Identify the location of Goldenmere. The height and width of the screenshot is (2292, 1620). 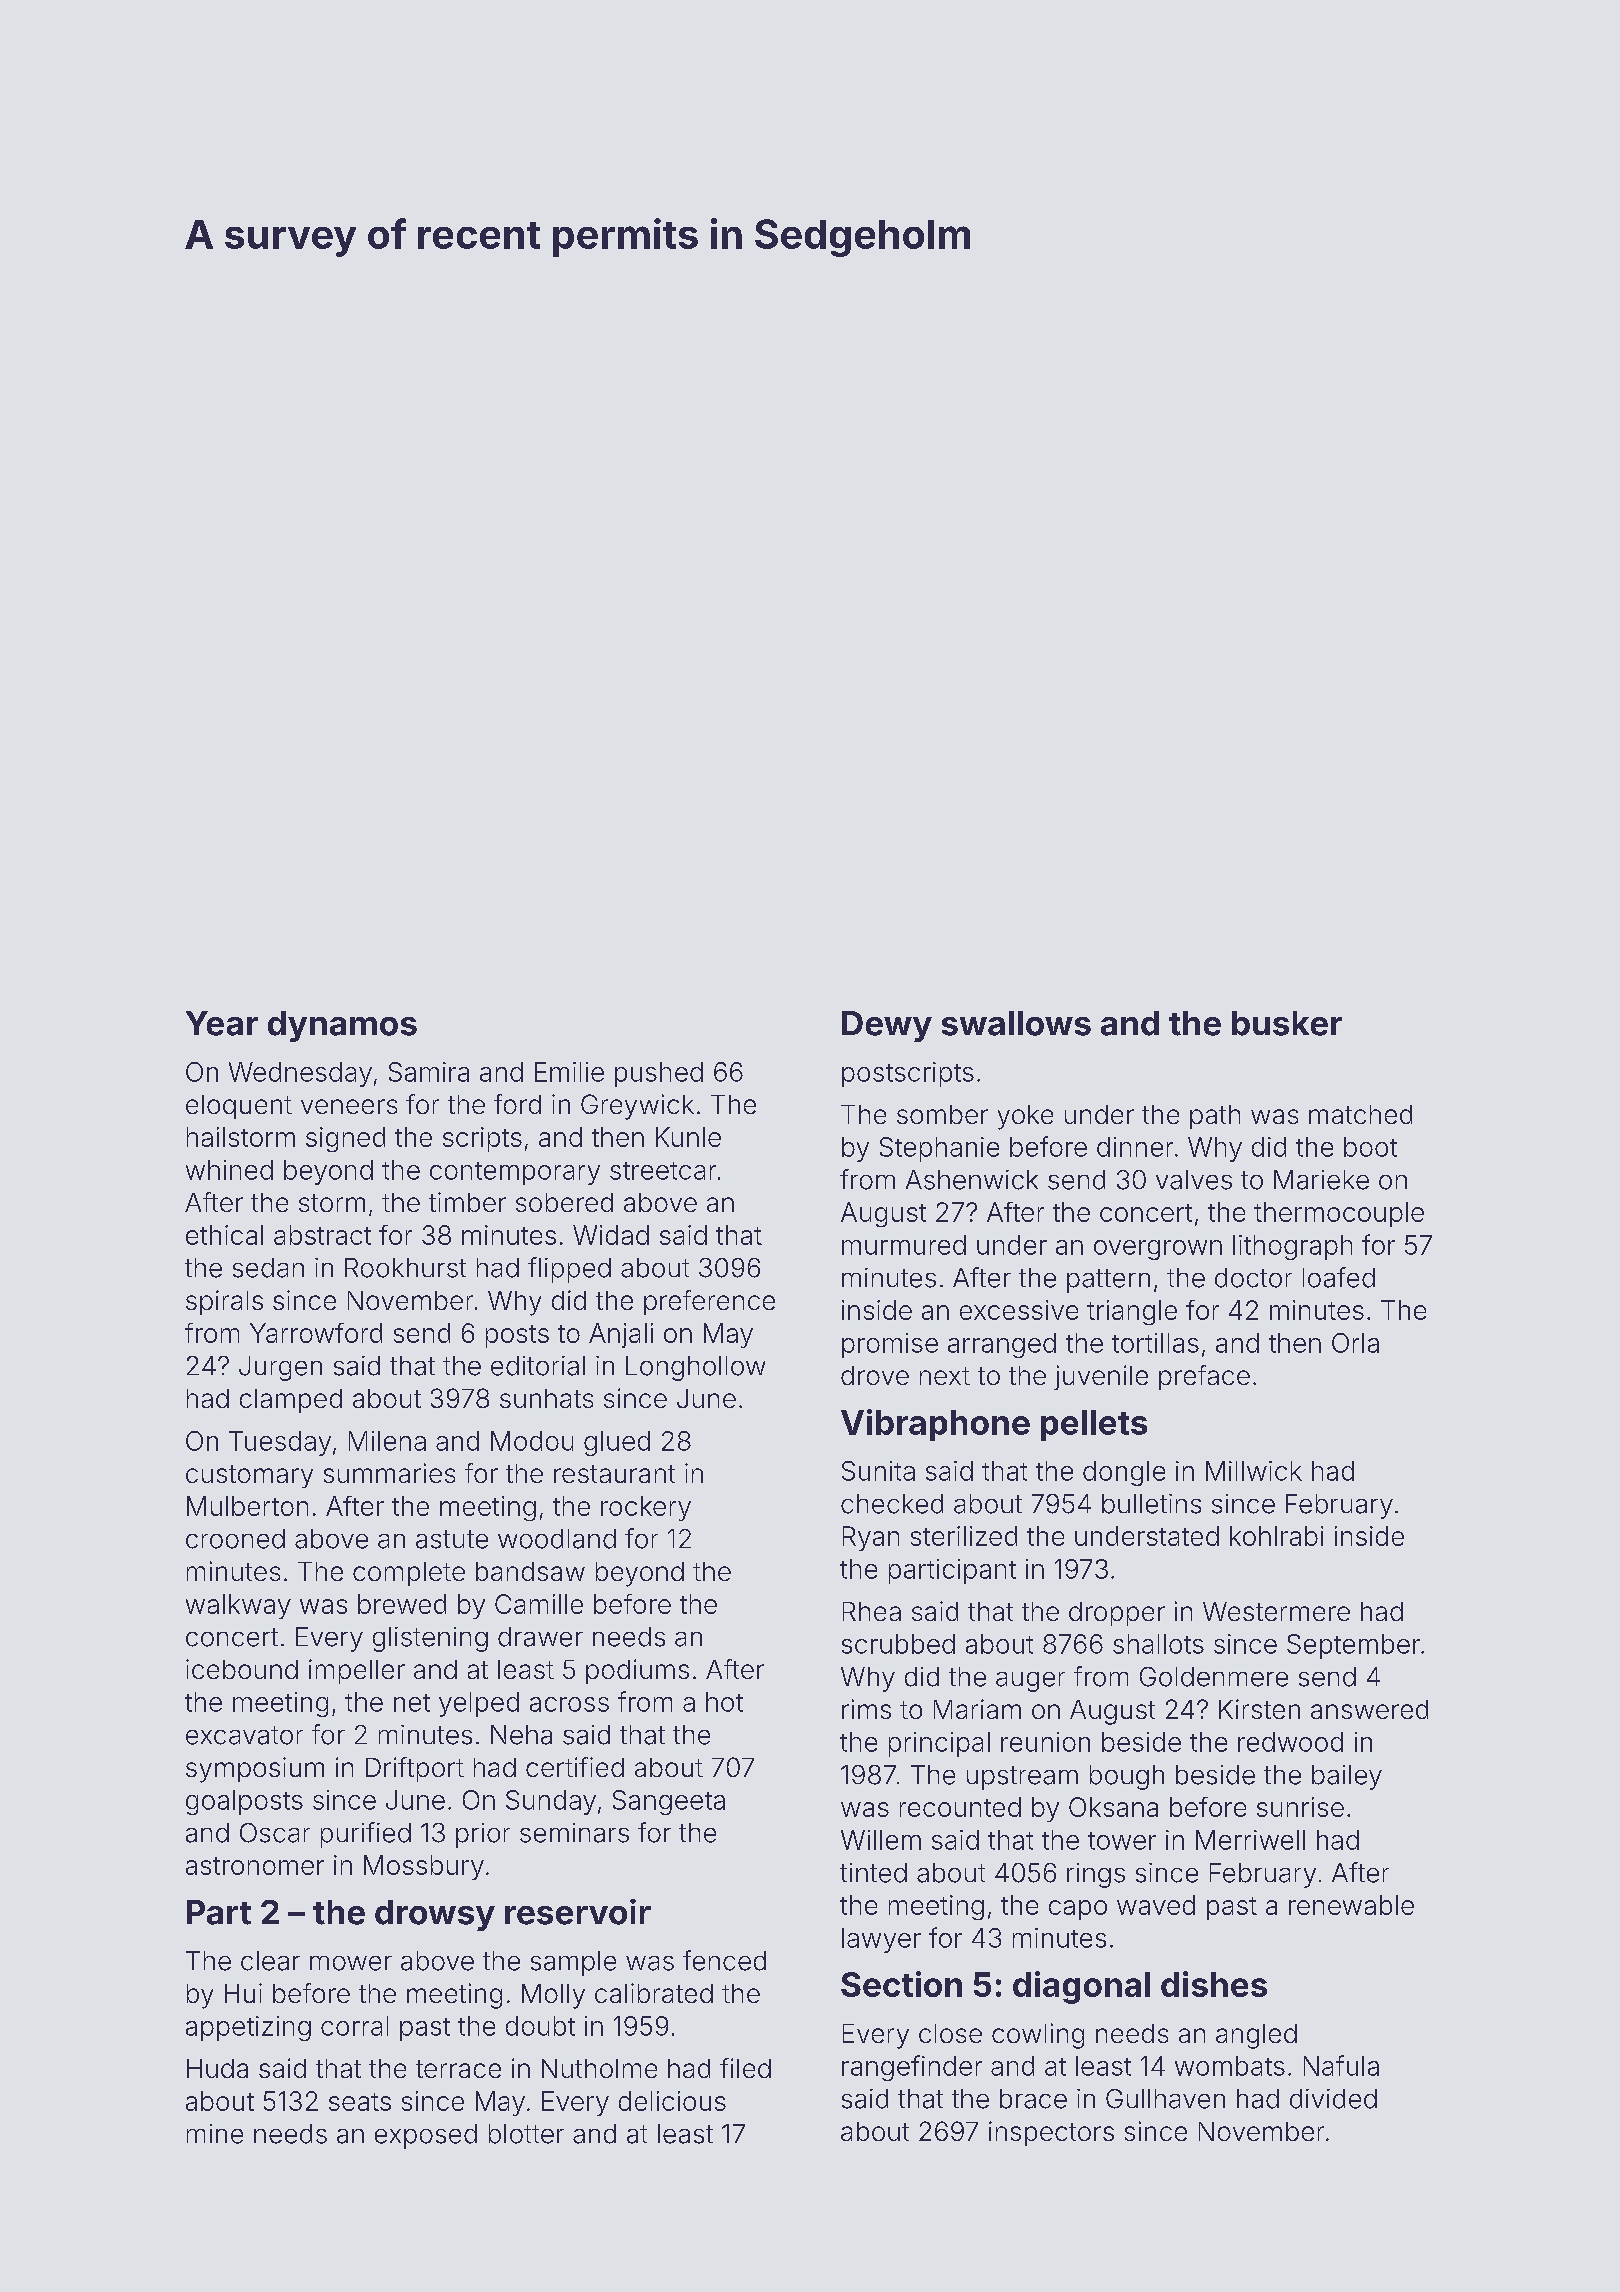
(1214, 1677).
